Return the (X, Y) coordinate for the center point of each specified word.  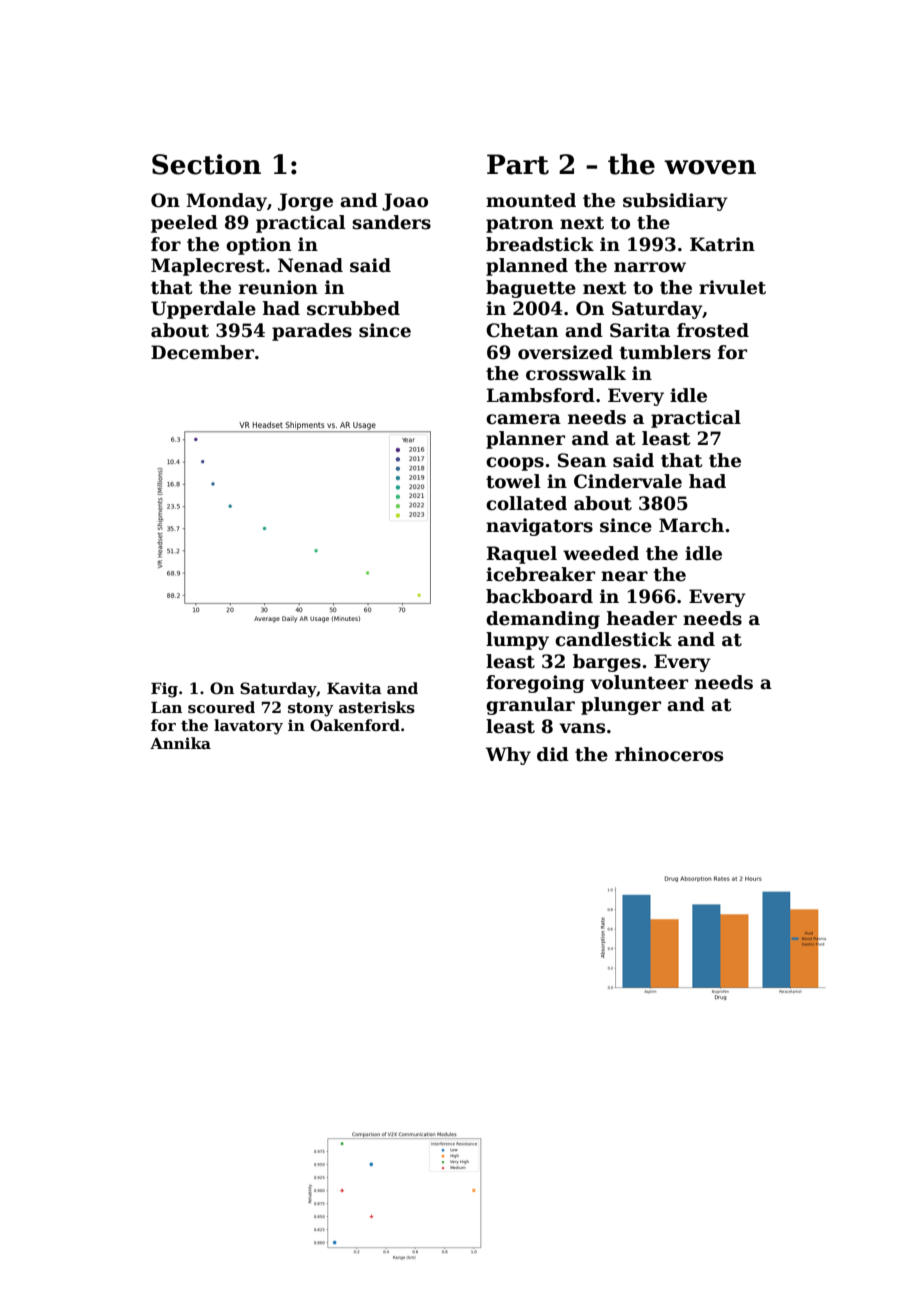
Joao (405, 202)
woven (710, 167)
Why (508, 756)
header (642, 618)
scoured (221, 707)
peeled (184, 224)
